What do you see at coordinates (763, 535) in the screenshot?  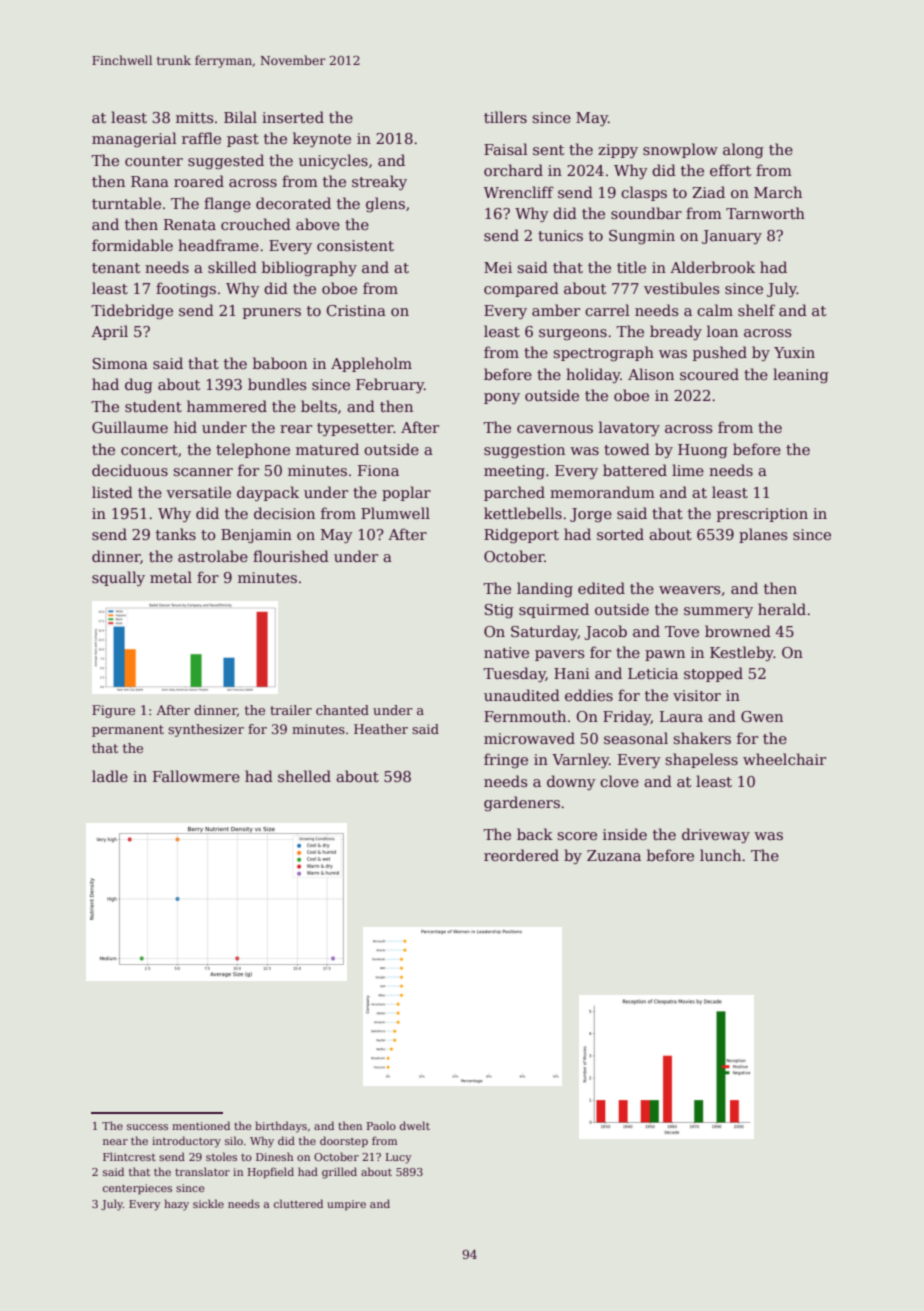 I see `planes` at bounding box center [763, 535].
